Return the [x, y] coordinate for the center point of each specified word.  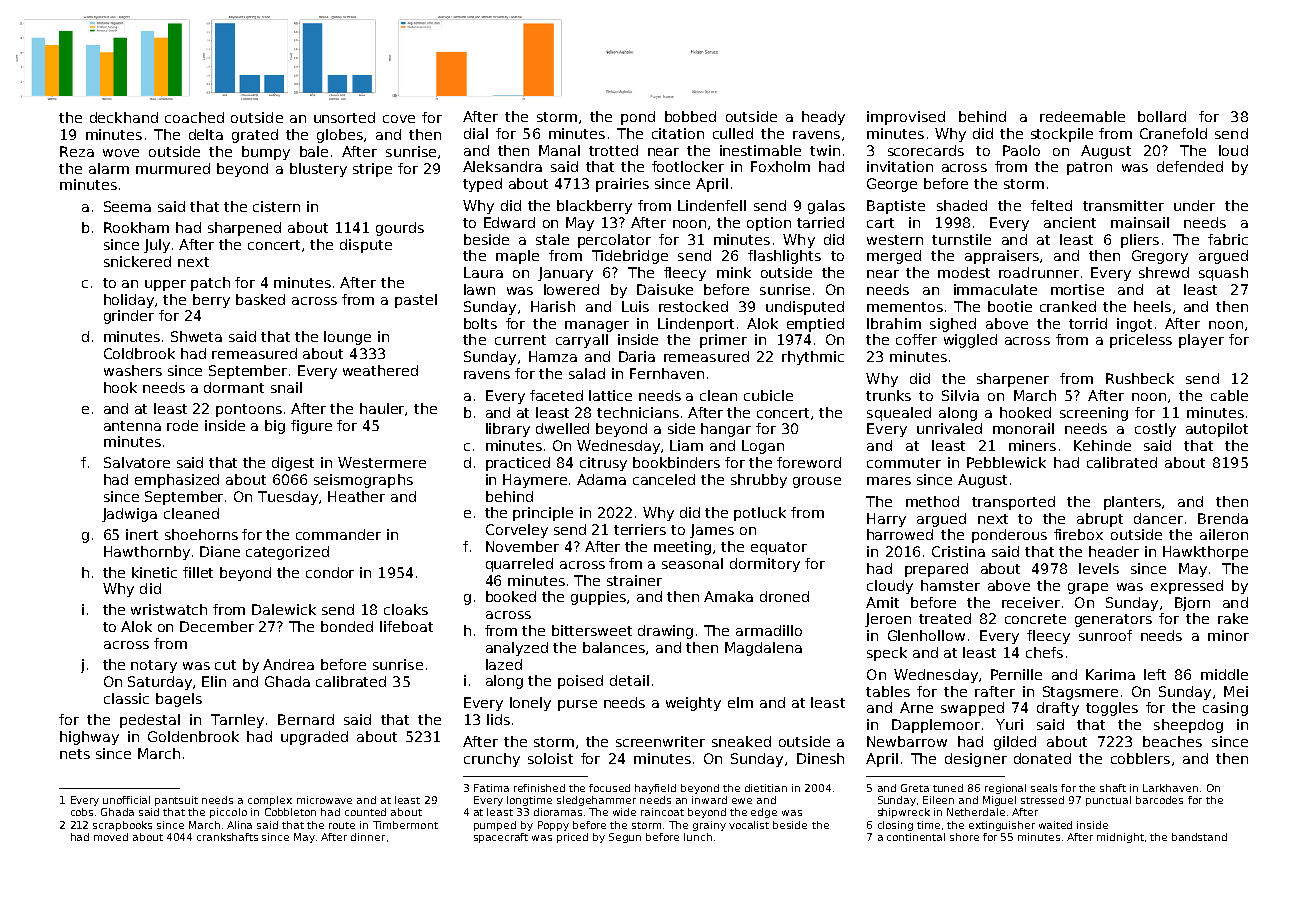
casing [1225, 709]
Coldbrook [139, 353]
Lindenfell [712, 205]
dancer [1158, 518]
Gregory [1160, 257]
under [1194, 205]
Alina [239, 825]
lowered [571, 289]
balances [615, 648]
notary [154, 666]
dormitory [765, 565]
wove [121, 153]
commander [338, 534]
